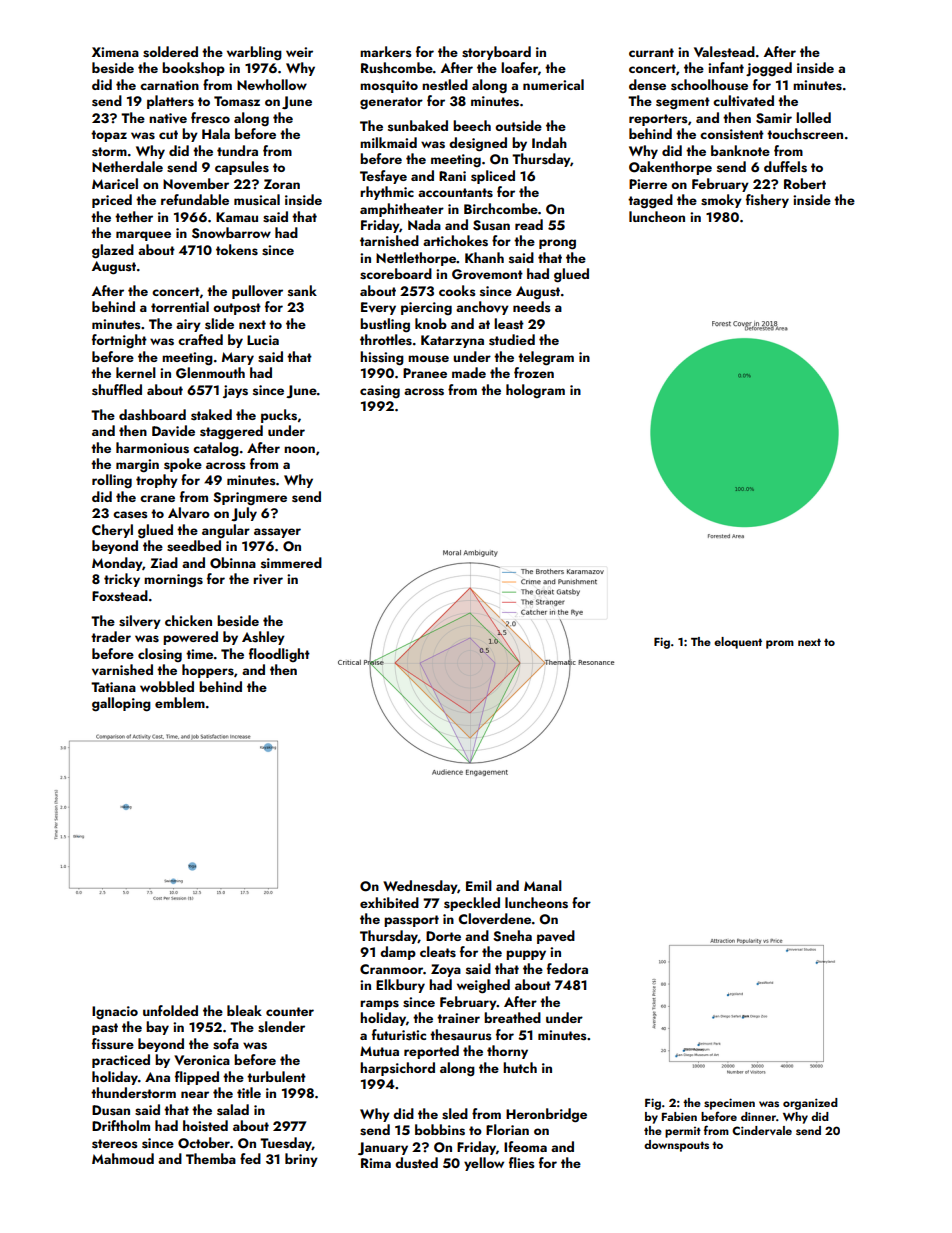  What do you see at coordinates (724, 52) in the image?
I see `Valestead` at bounding box center [724, 52].
